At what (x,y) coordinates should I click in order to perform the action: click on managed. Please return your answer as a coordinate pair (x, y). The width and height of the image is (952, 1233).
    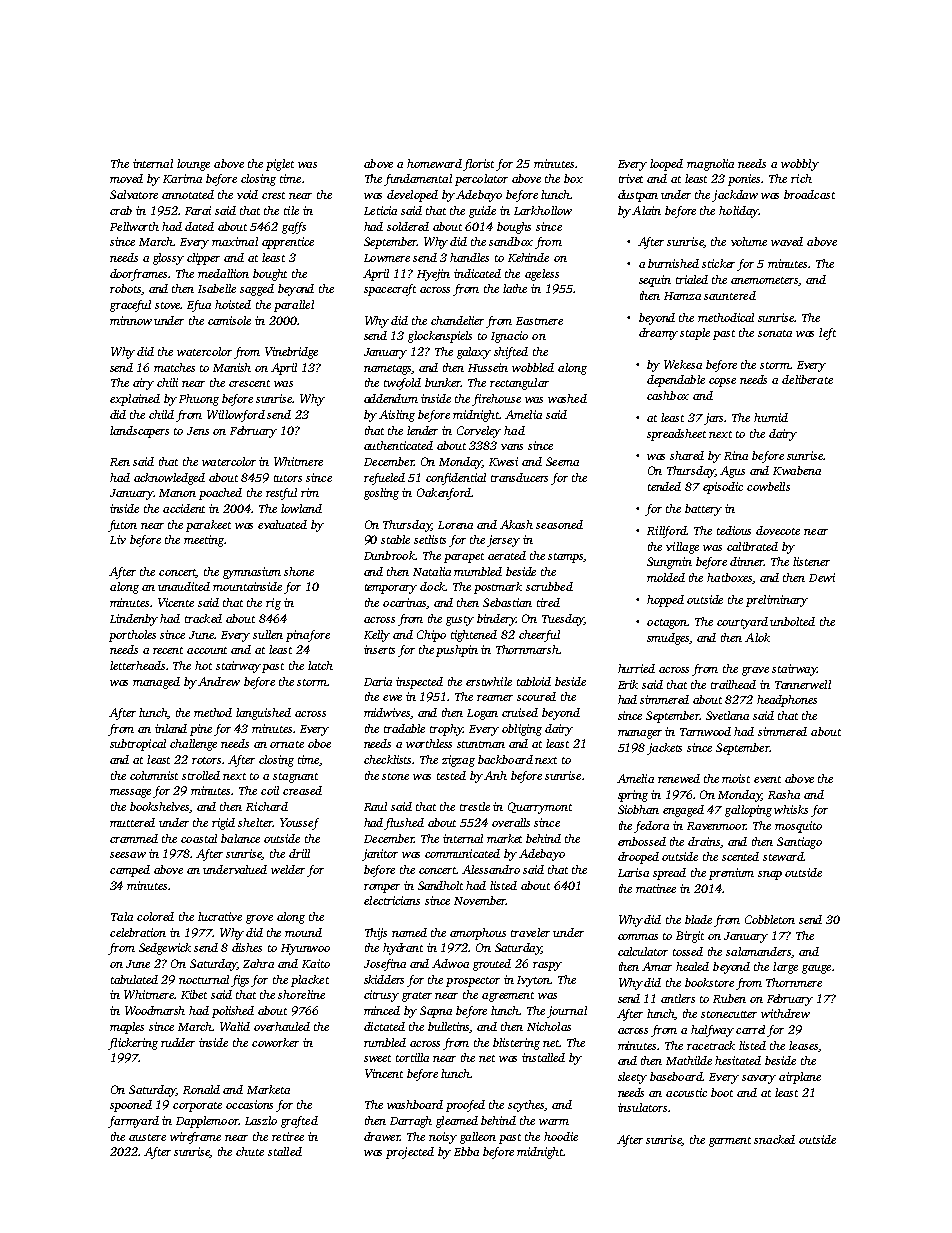
    Looking at the image, I should click on (156, 683).
